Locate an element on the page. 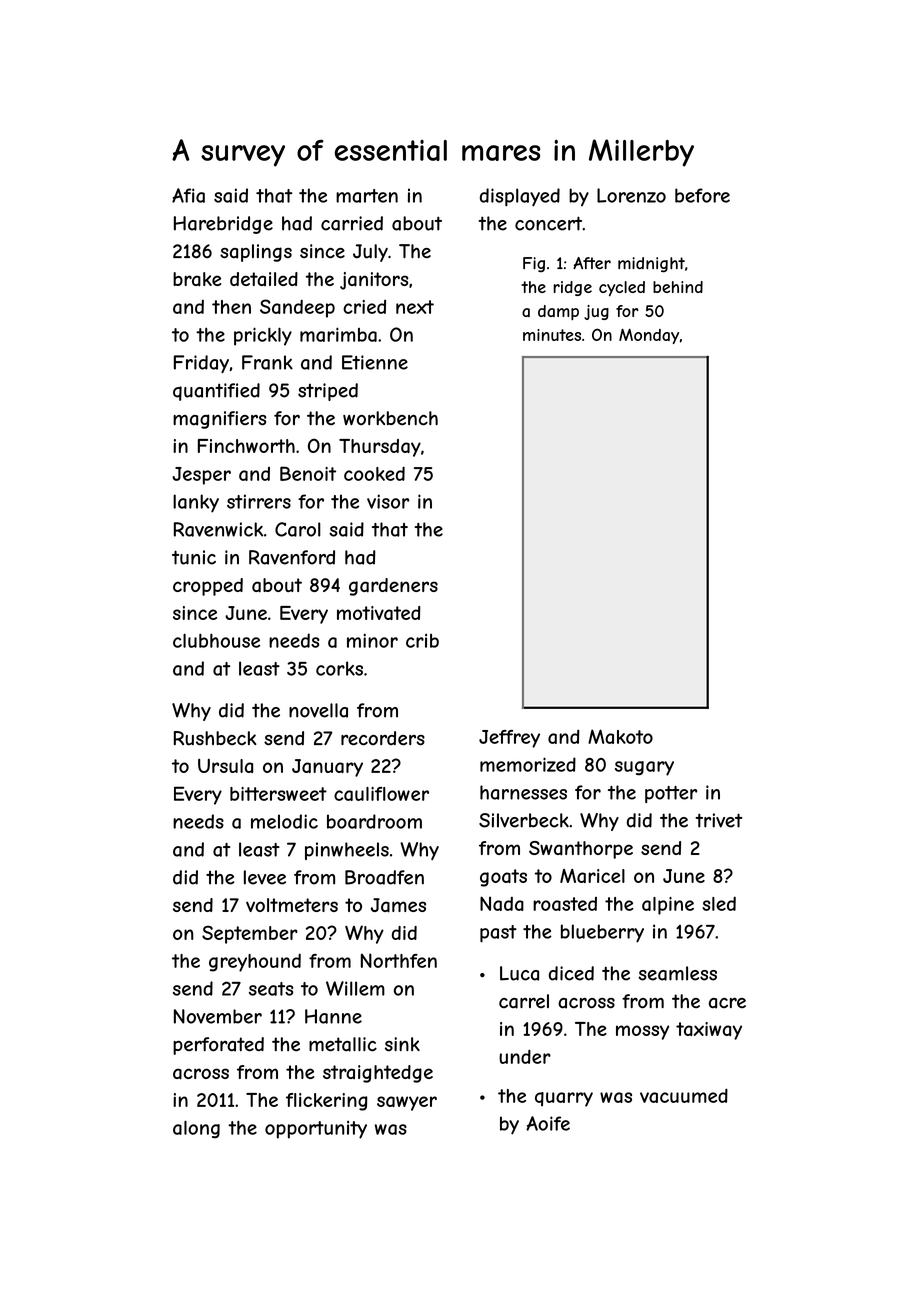 This image has width=924, height=1311. along is located at coordinates (196, 1129).
